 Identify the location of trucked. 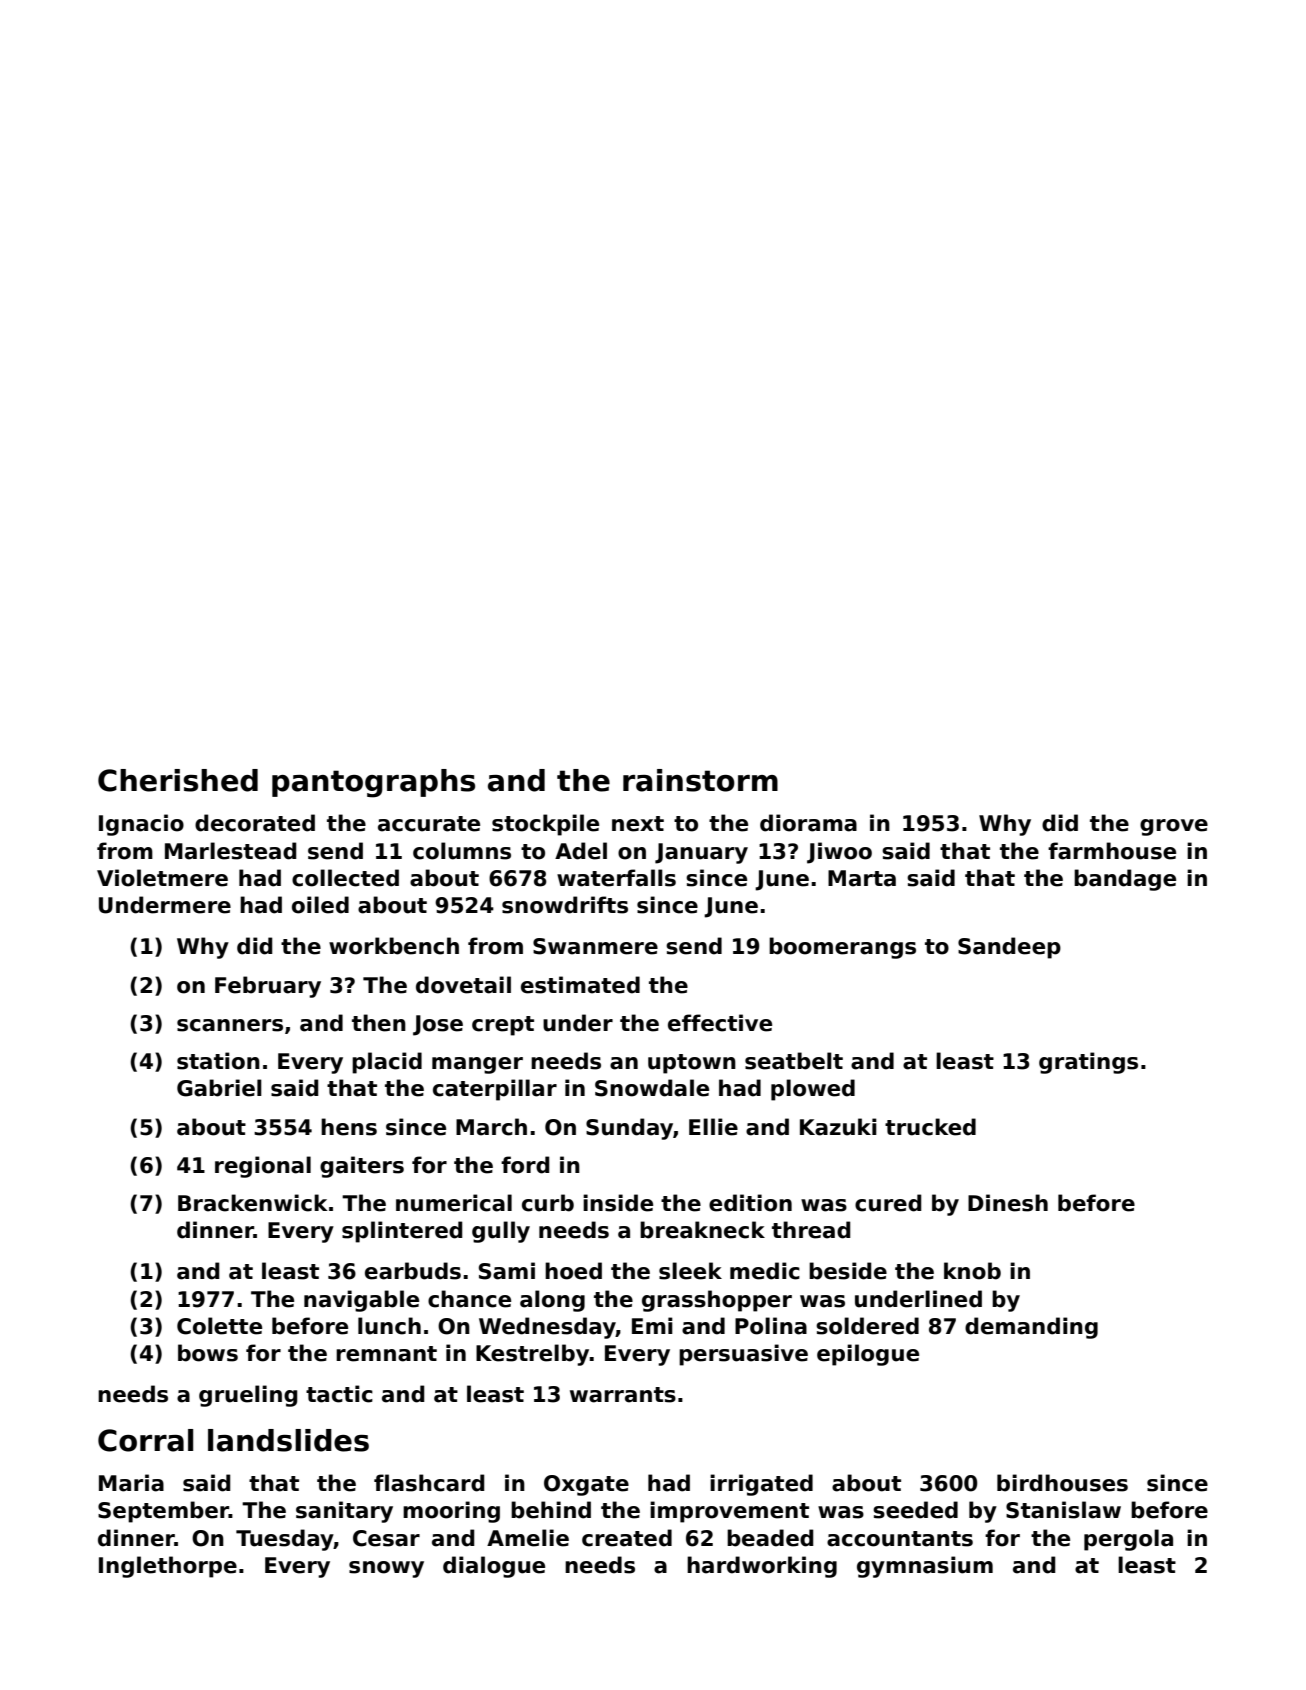
(930, 1127).
